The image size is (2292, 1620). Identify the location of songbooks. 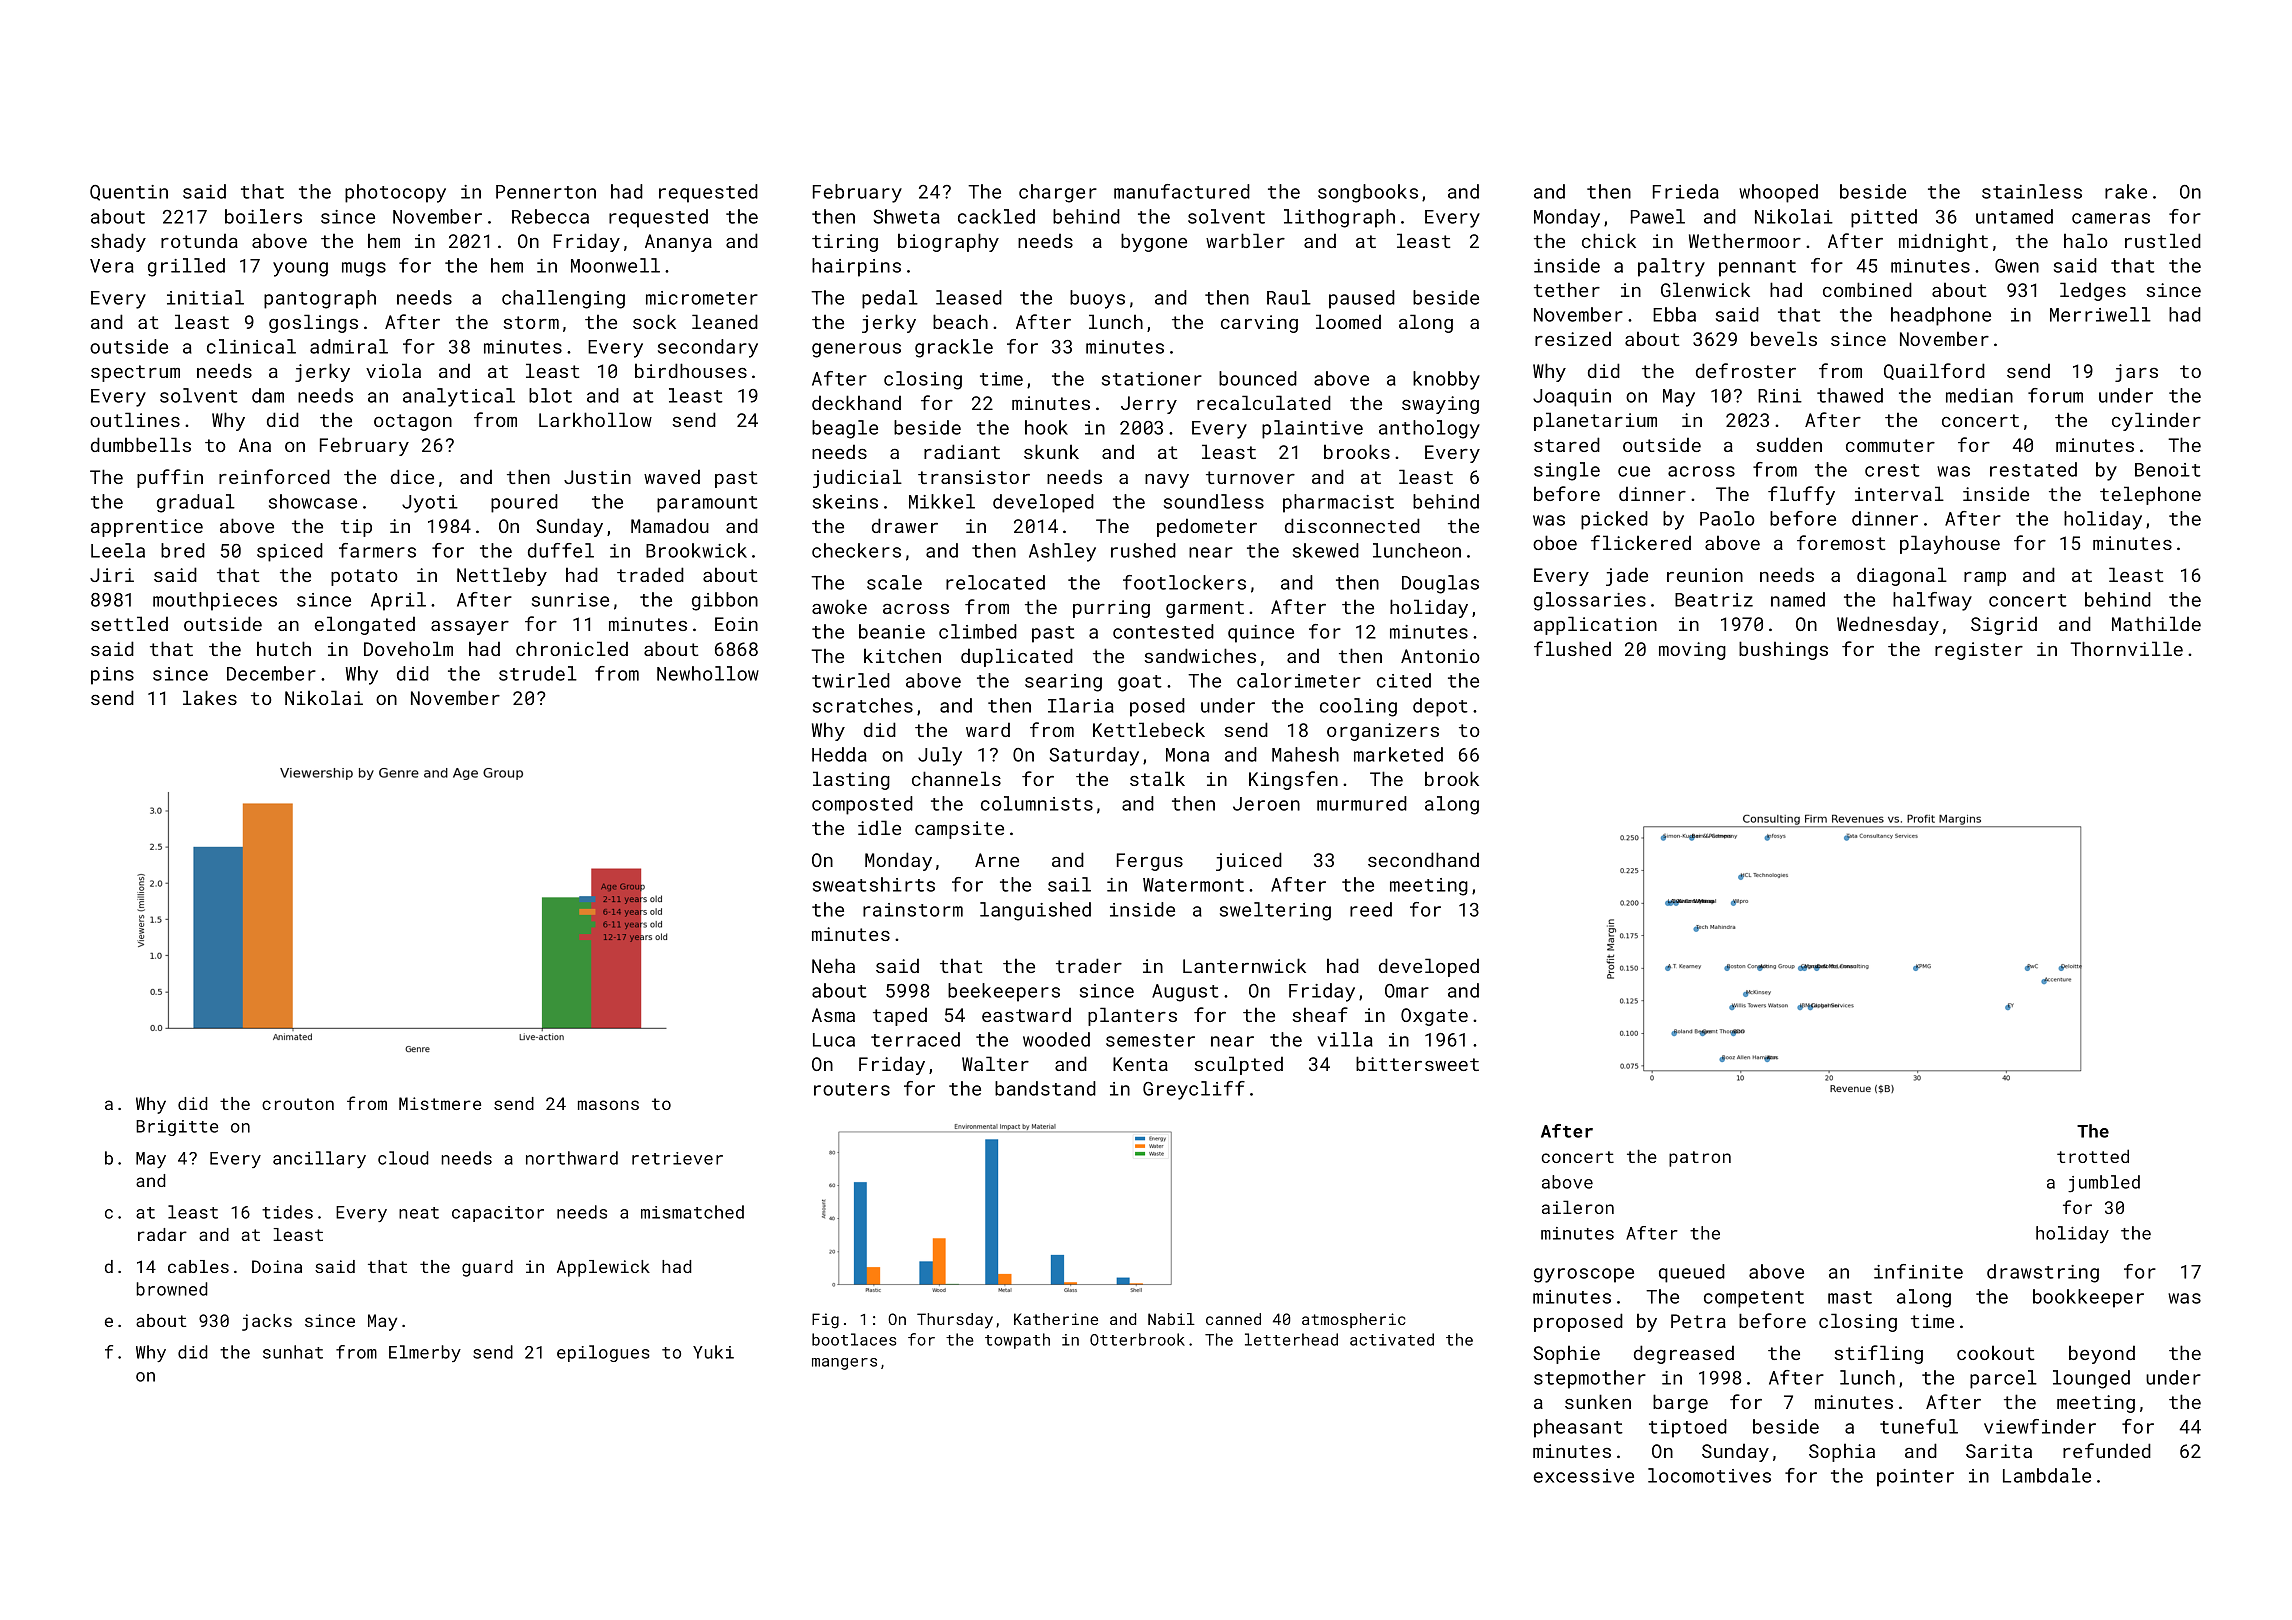
(1368, 193).
